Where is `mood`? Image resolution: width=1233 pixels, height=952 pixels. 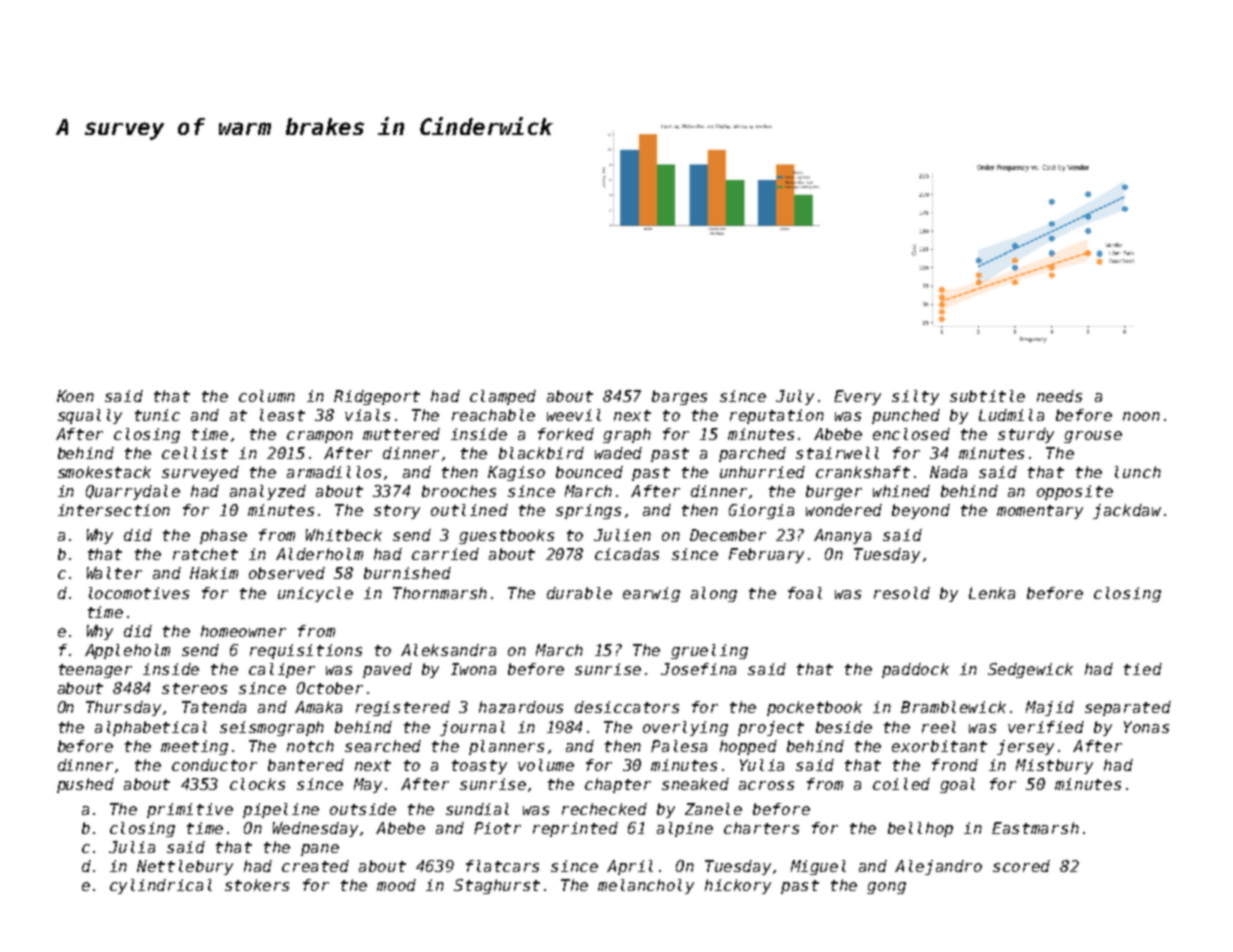 mood is located at coordinates (396, 885).
